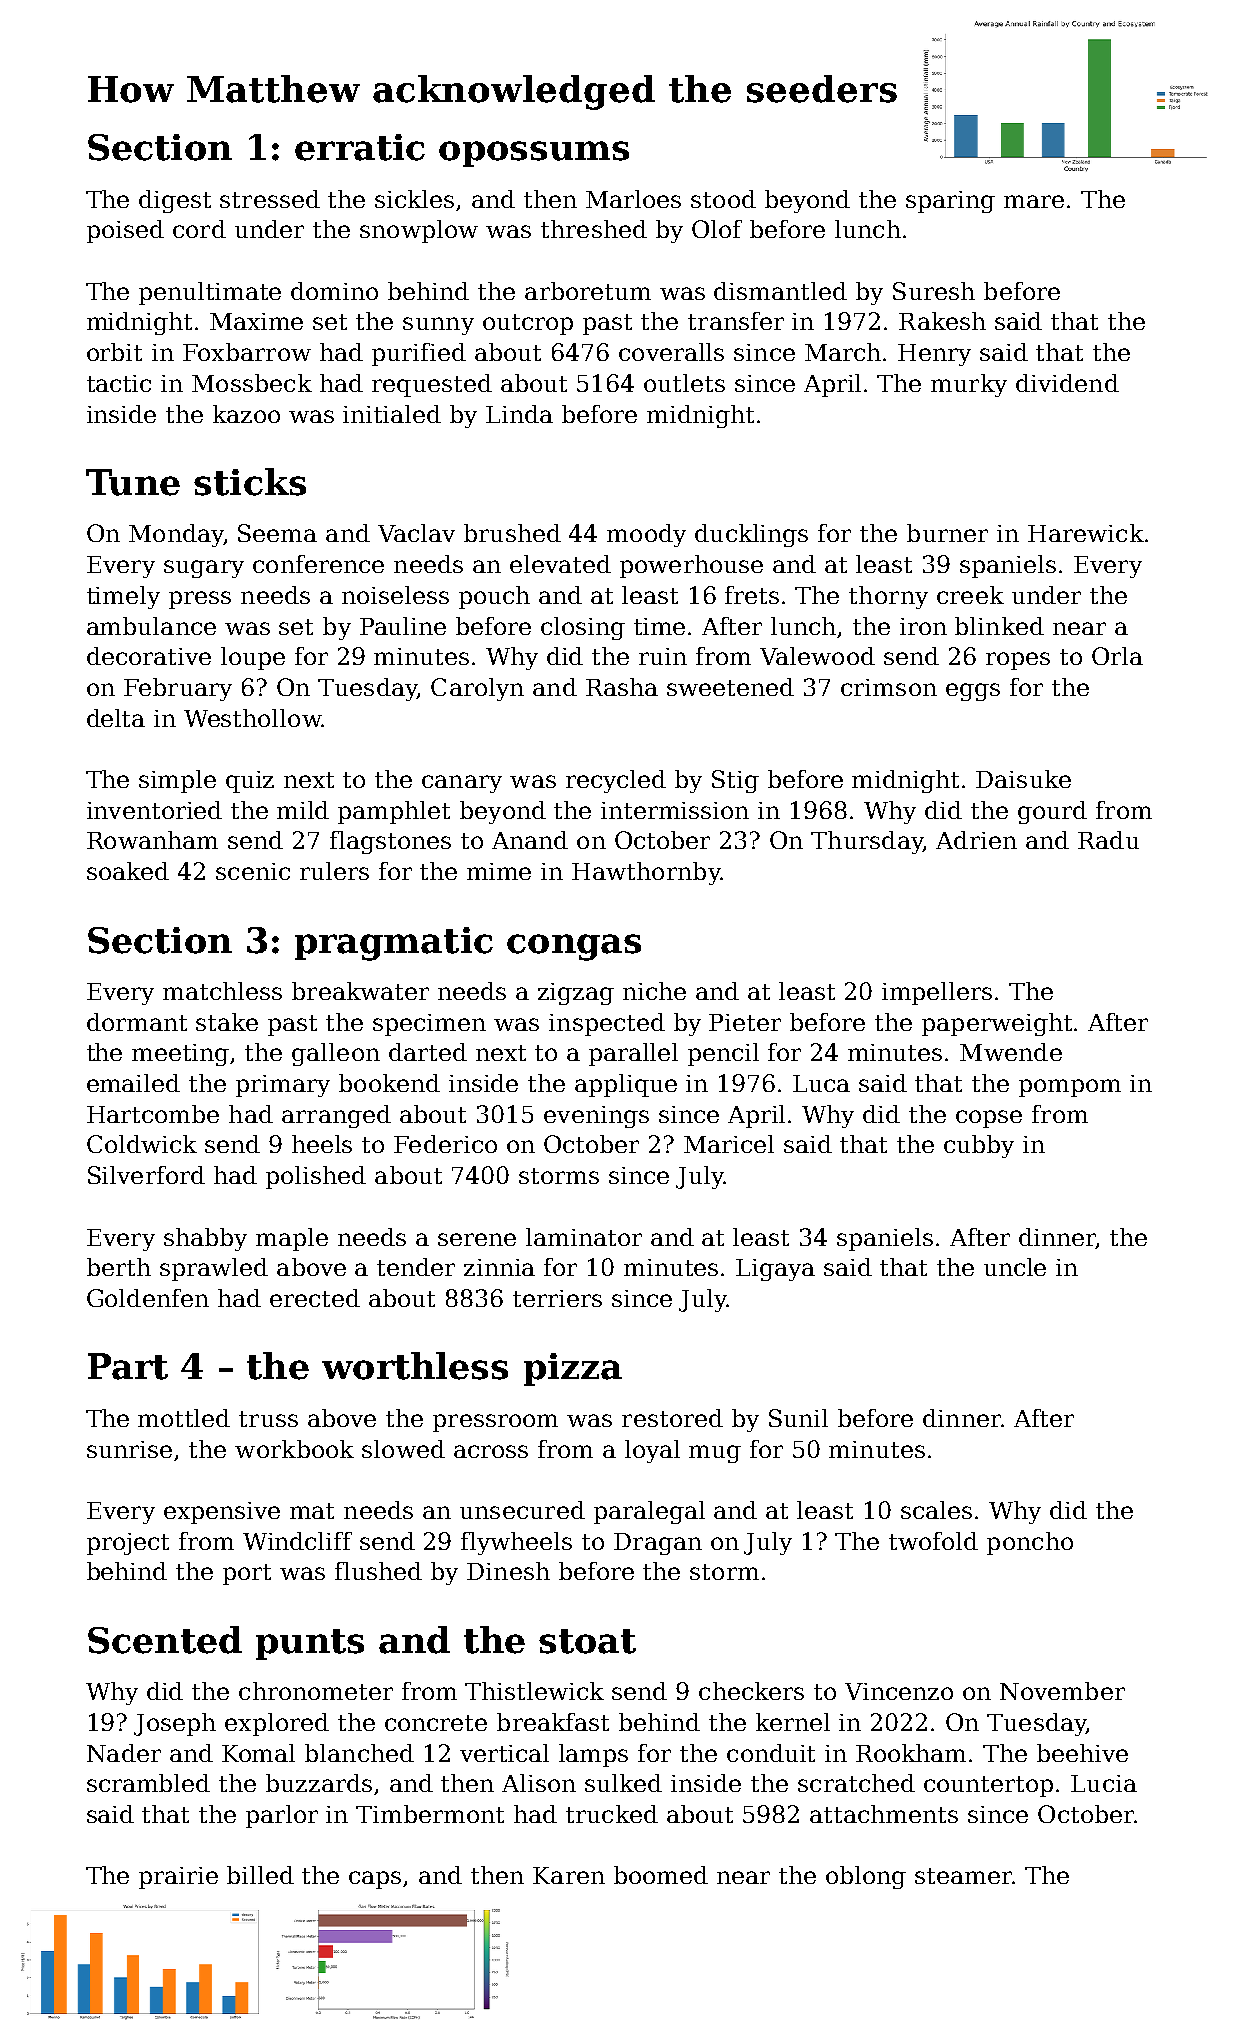  I want to click on domino, so click(334, 291).
